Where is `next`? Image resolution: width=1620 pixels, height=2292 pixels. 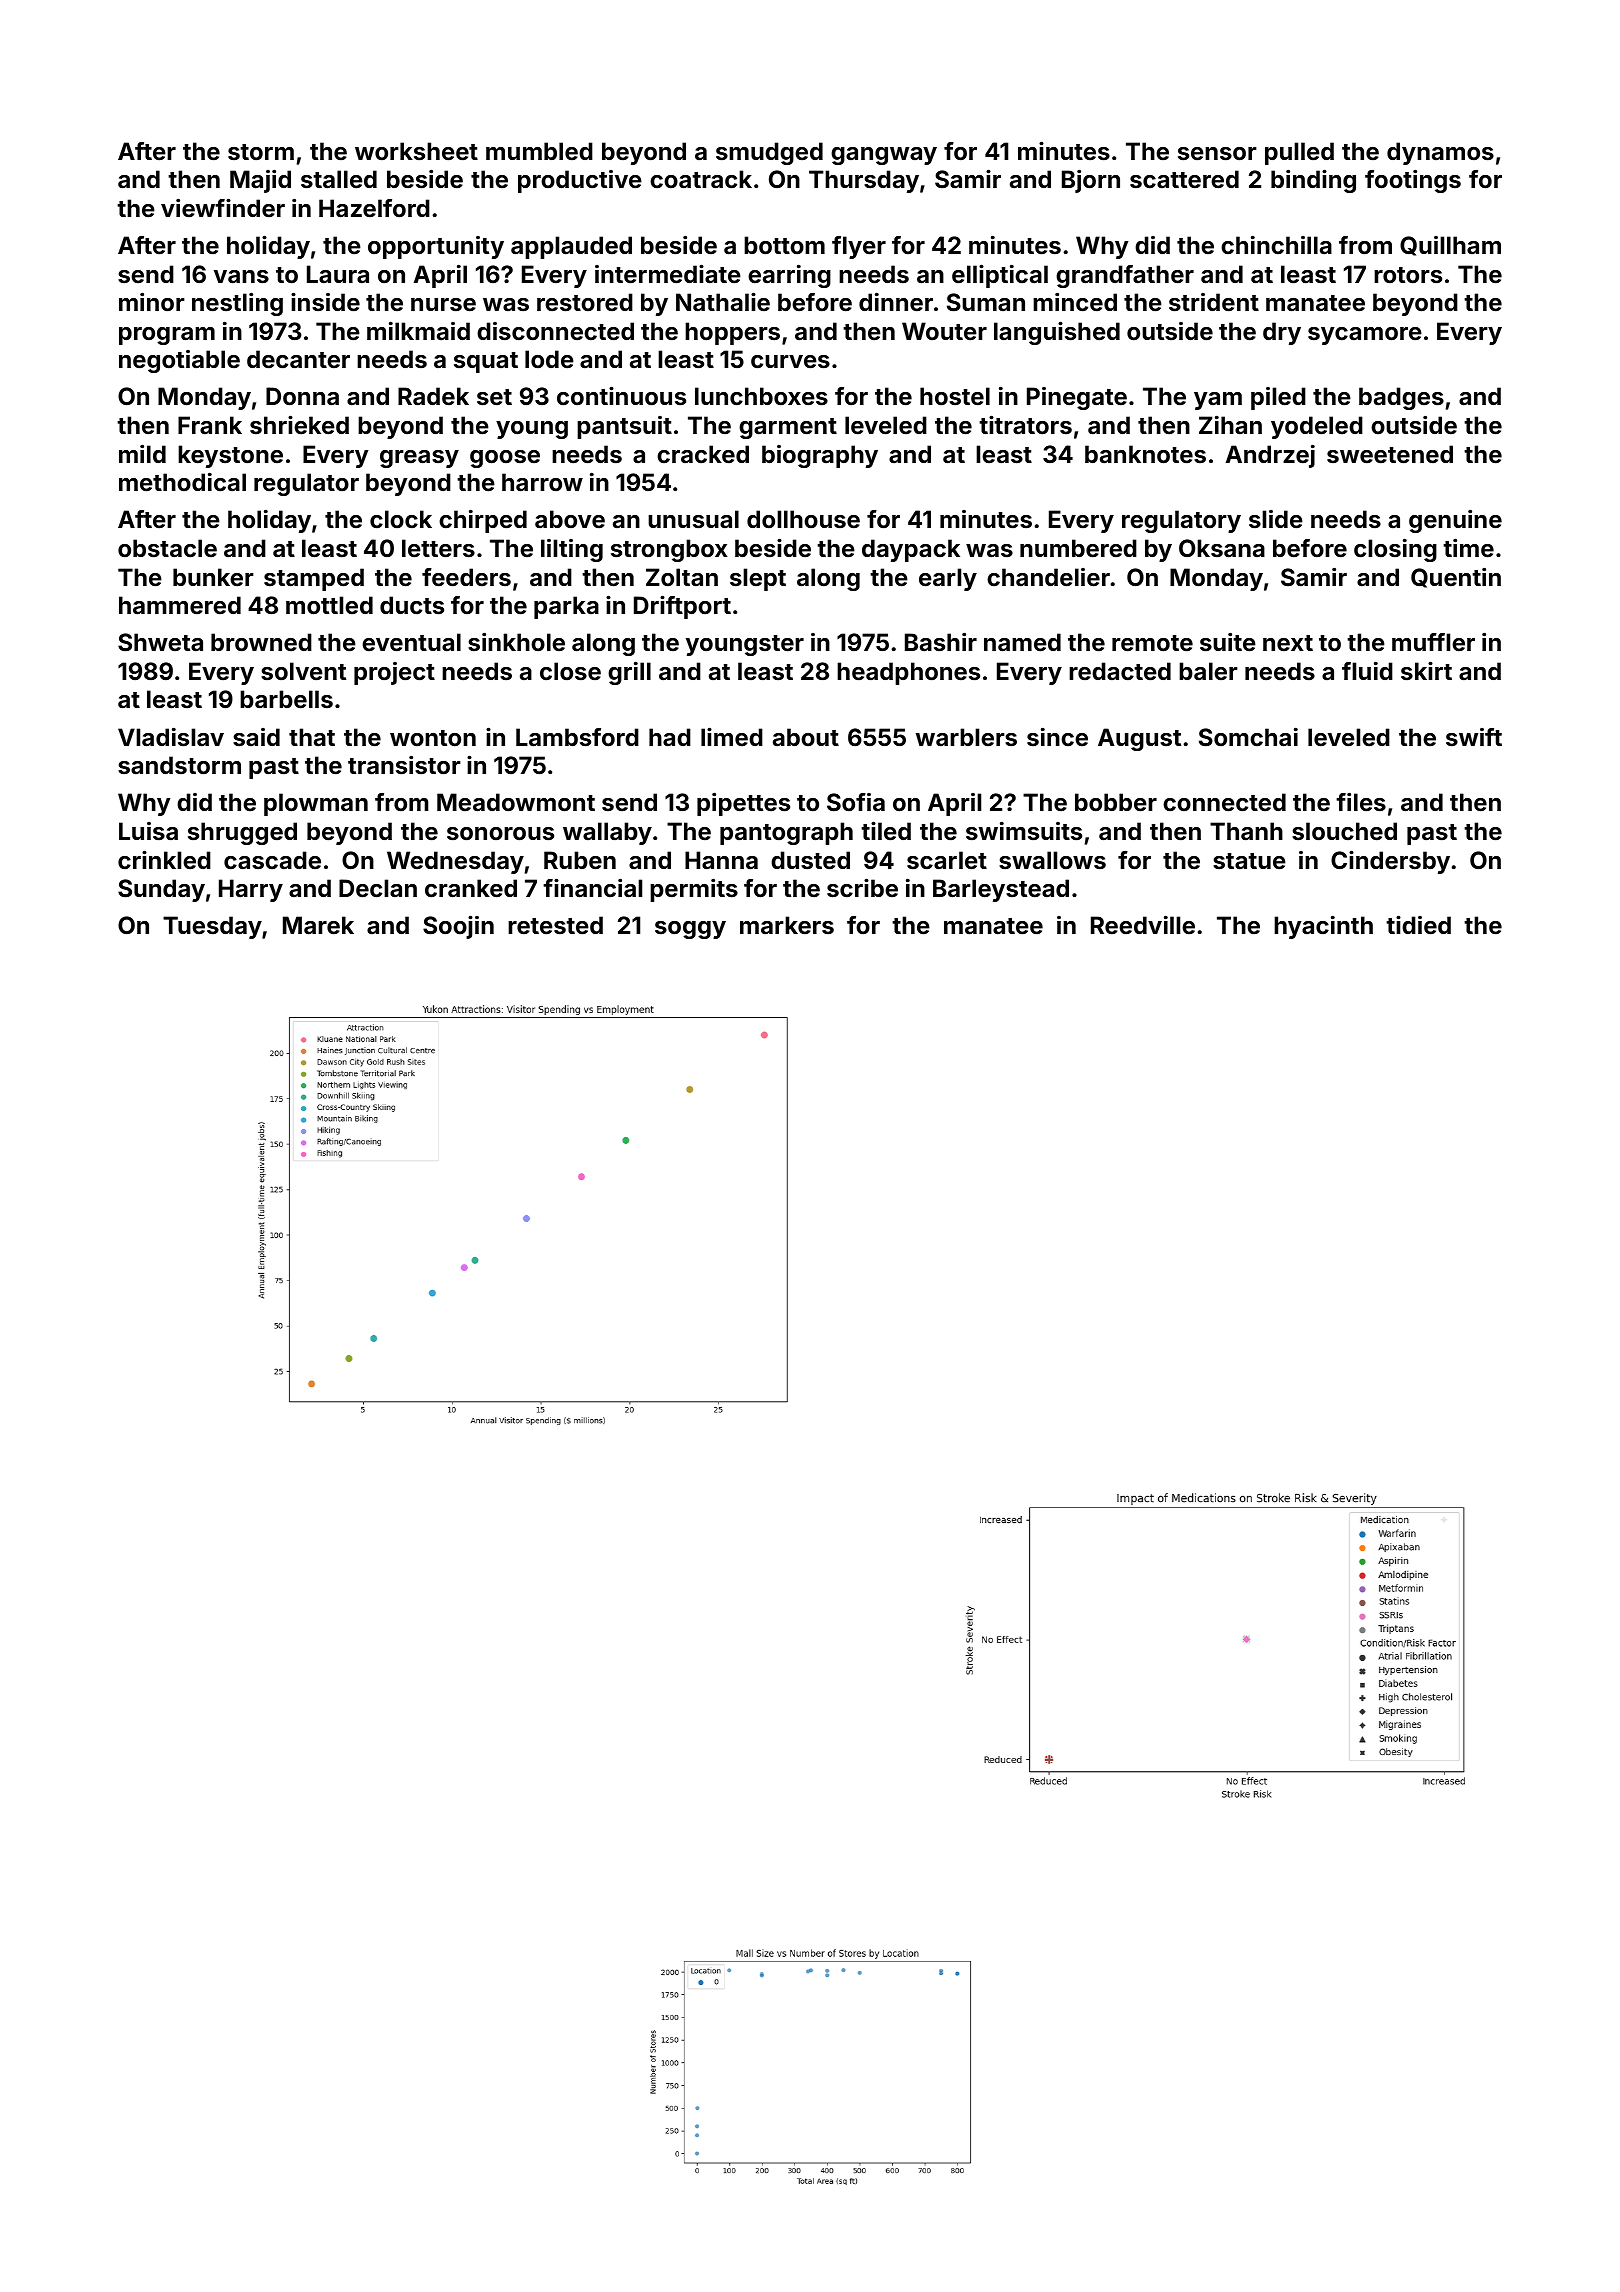 next is located at coordinates (1288, 643).
